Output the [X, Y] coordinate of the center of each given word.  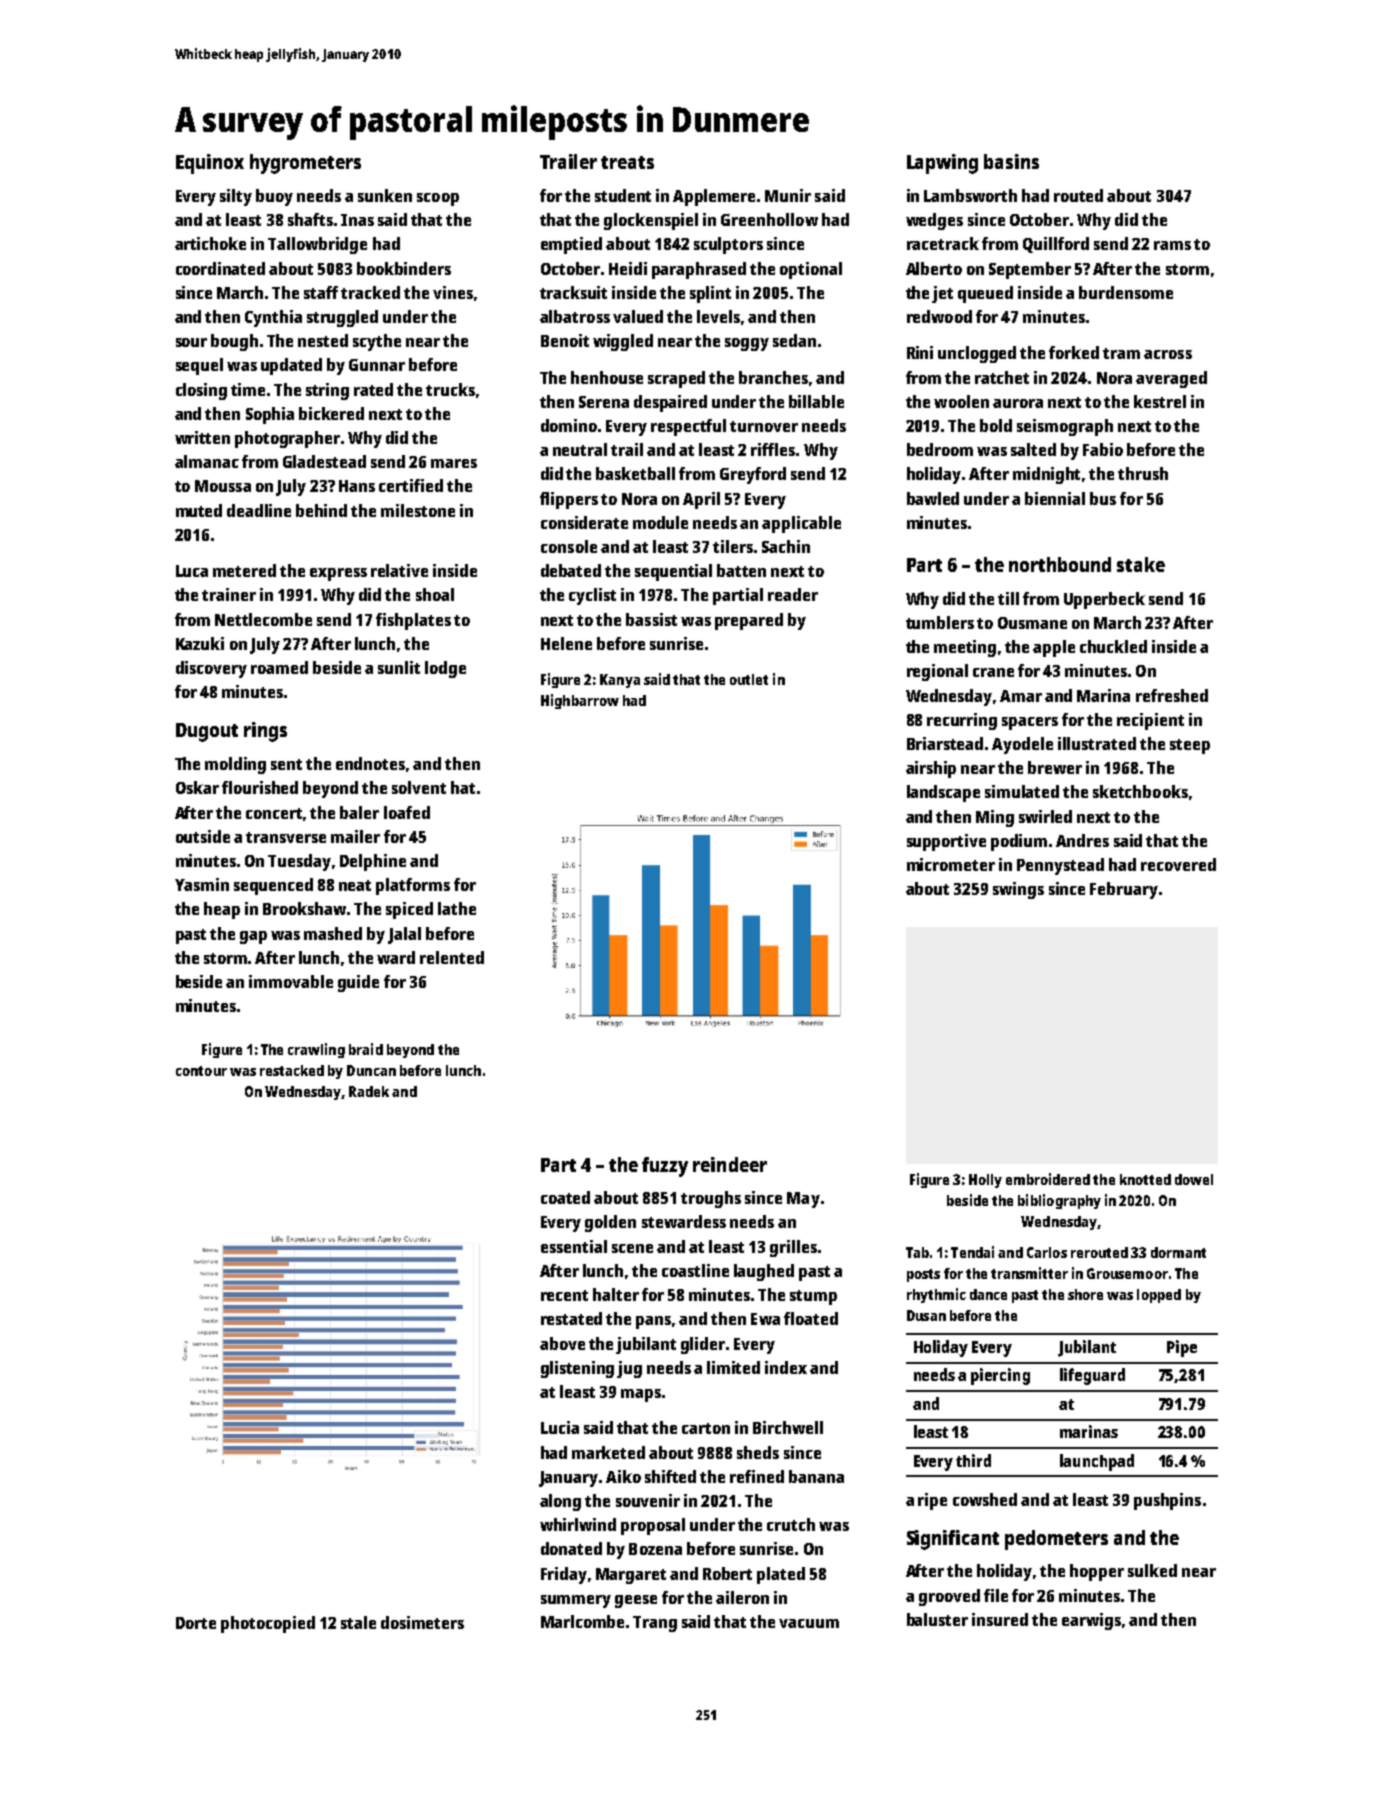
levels [718, 316]
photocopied [268, 1624]
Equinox [210, 164]
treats [627, 162]
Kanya [620, 681]
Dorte [196, 1623]
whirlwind [578, 1524]
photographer [287, 439]
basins [1011, 161]
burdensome [1126, 292]
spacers [1030, 723]
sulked [1152, 1570]
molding [235, 765]
